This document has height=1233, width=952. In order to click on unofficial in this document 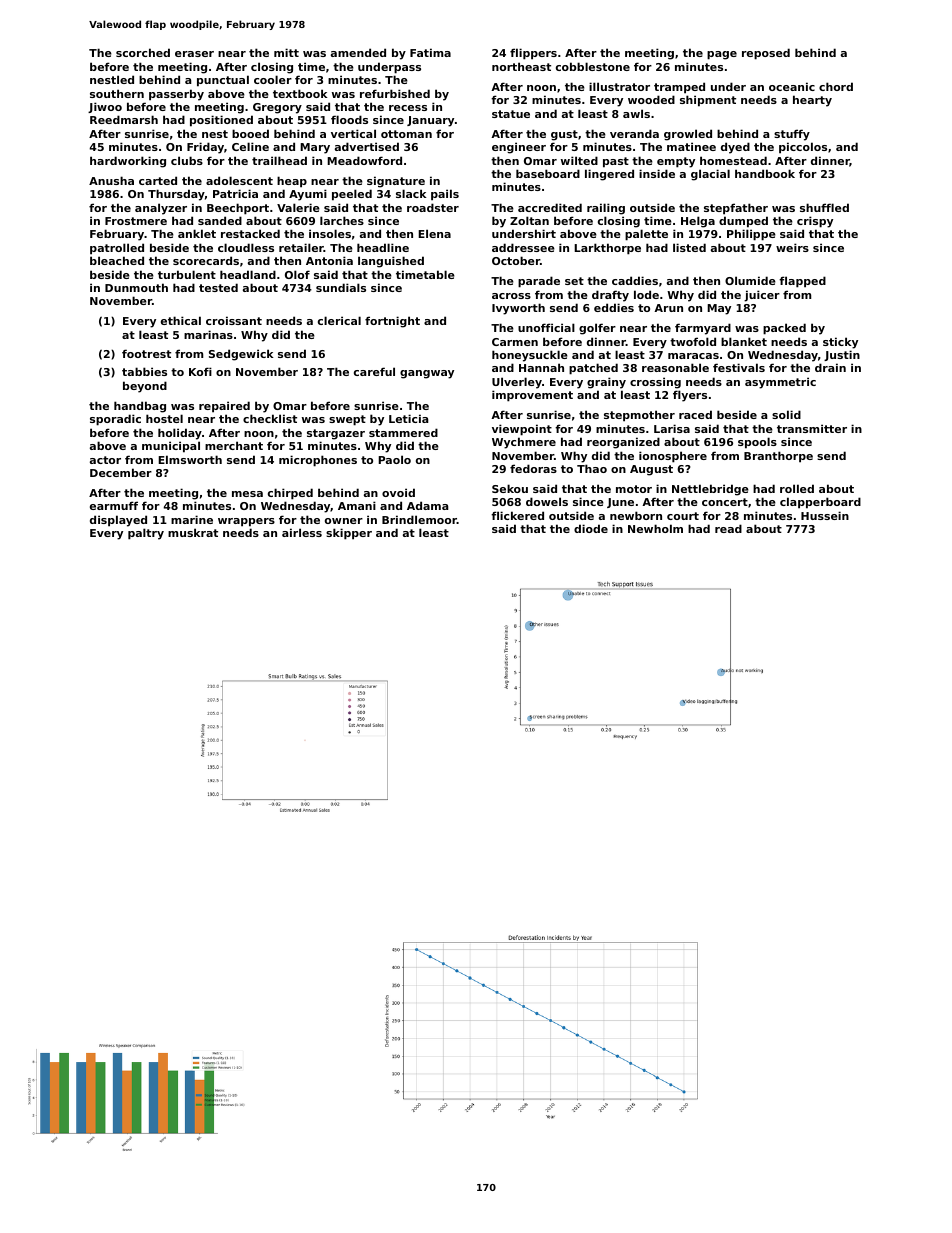, I will do `click(546, 327)`.
